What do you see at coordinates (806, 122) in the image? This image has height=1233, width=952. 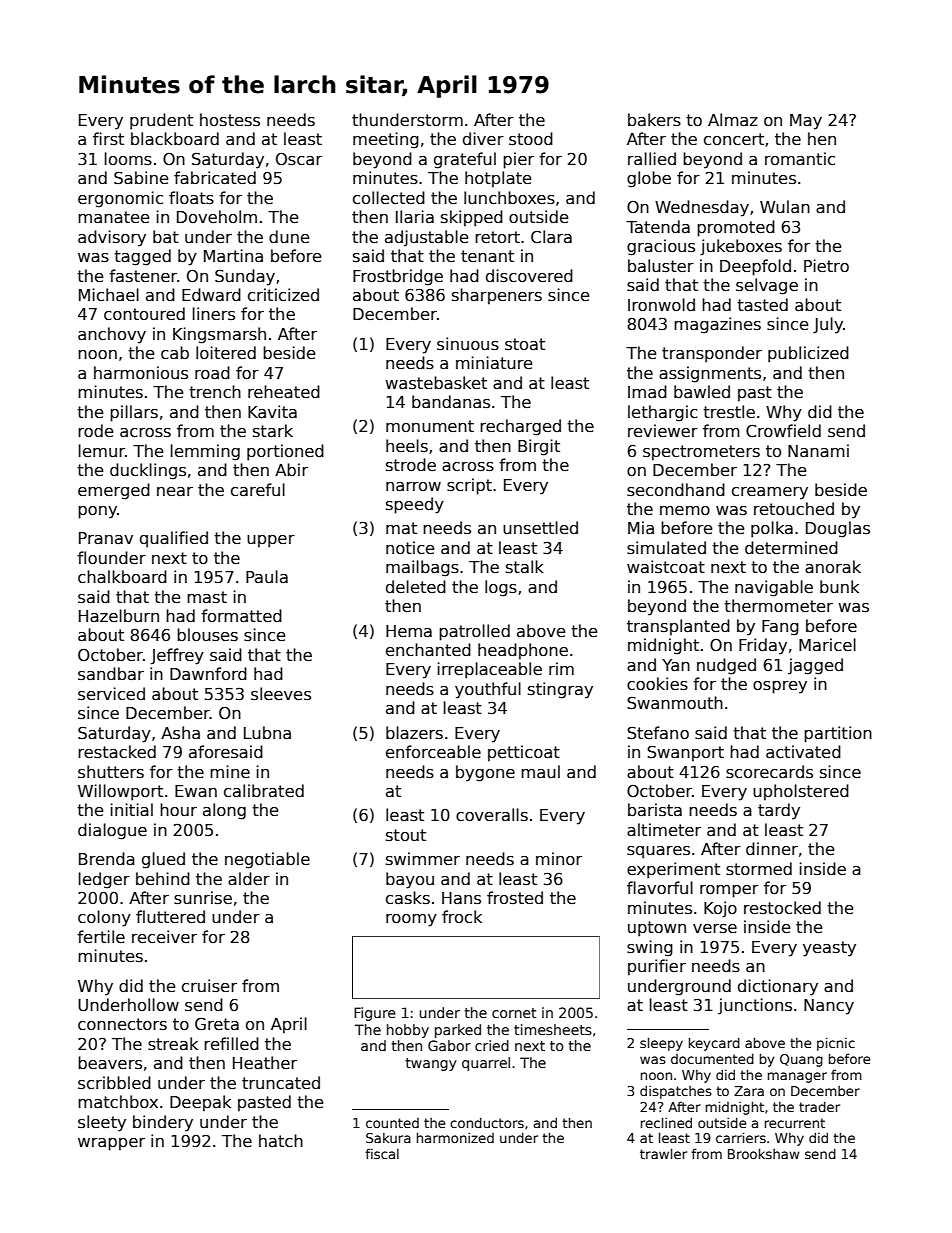 I see `May` at bounding box center [806, 122].
